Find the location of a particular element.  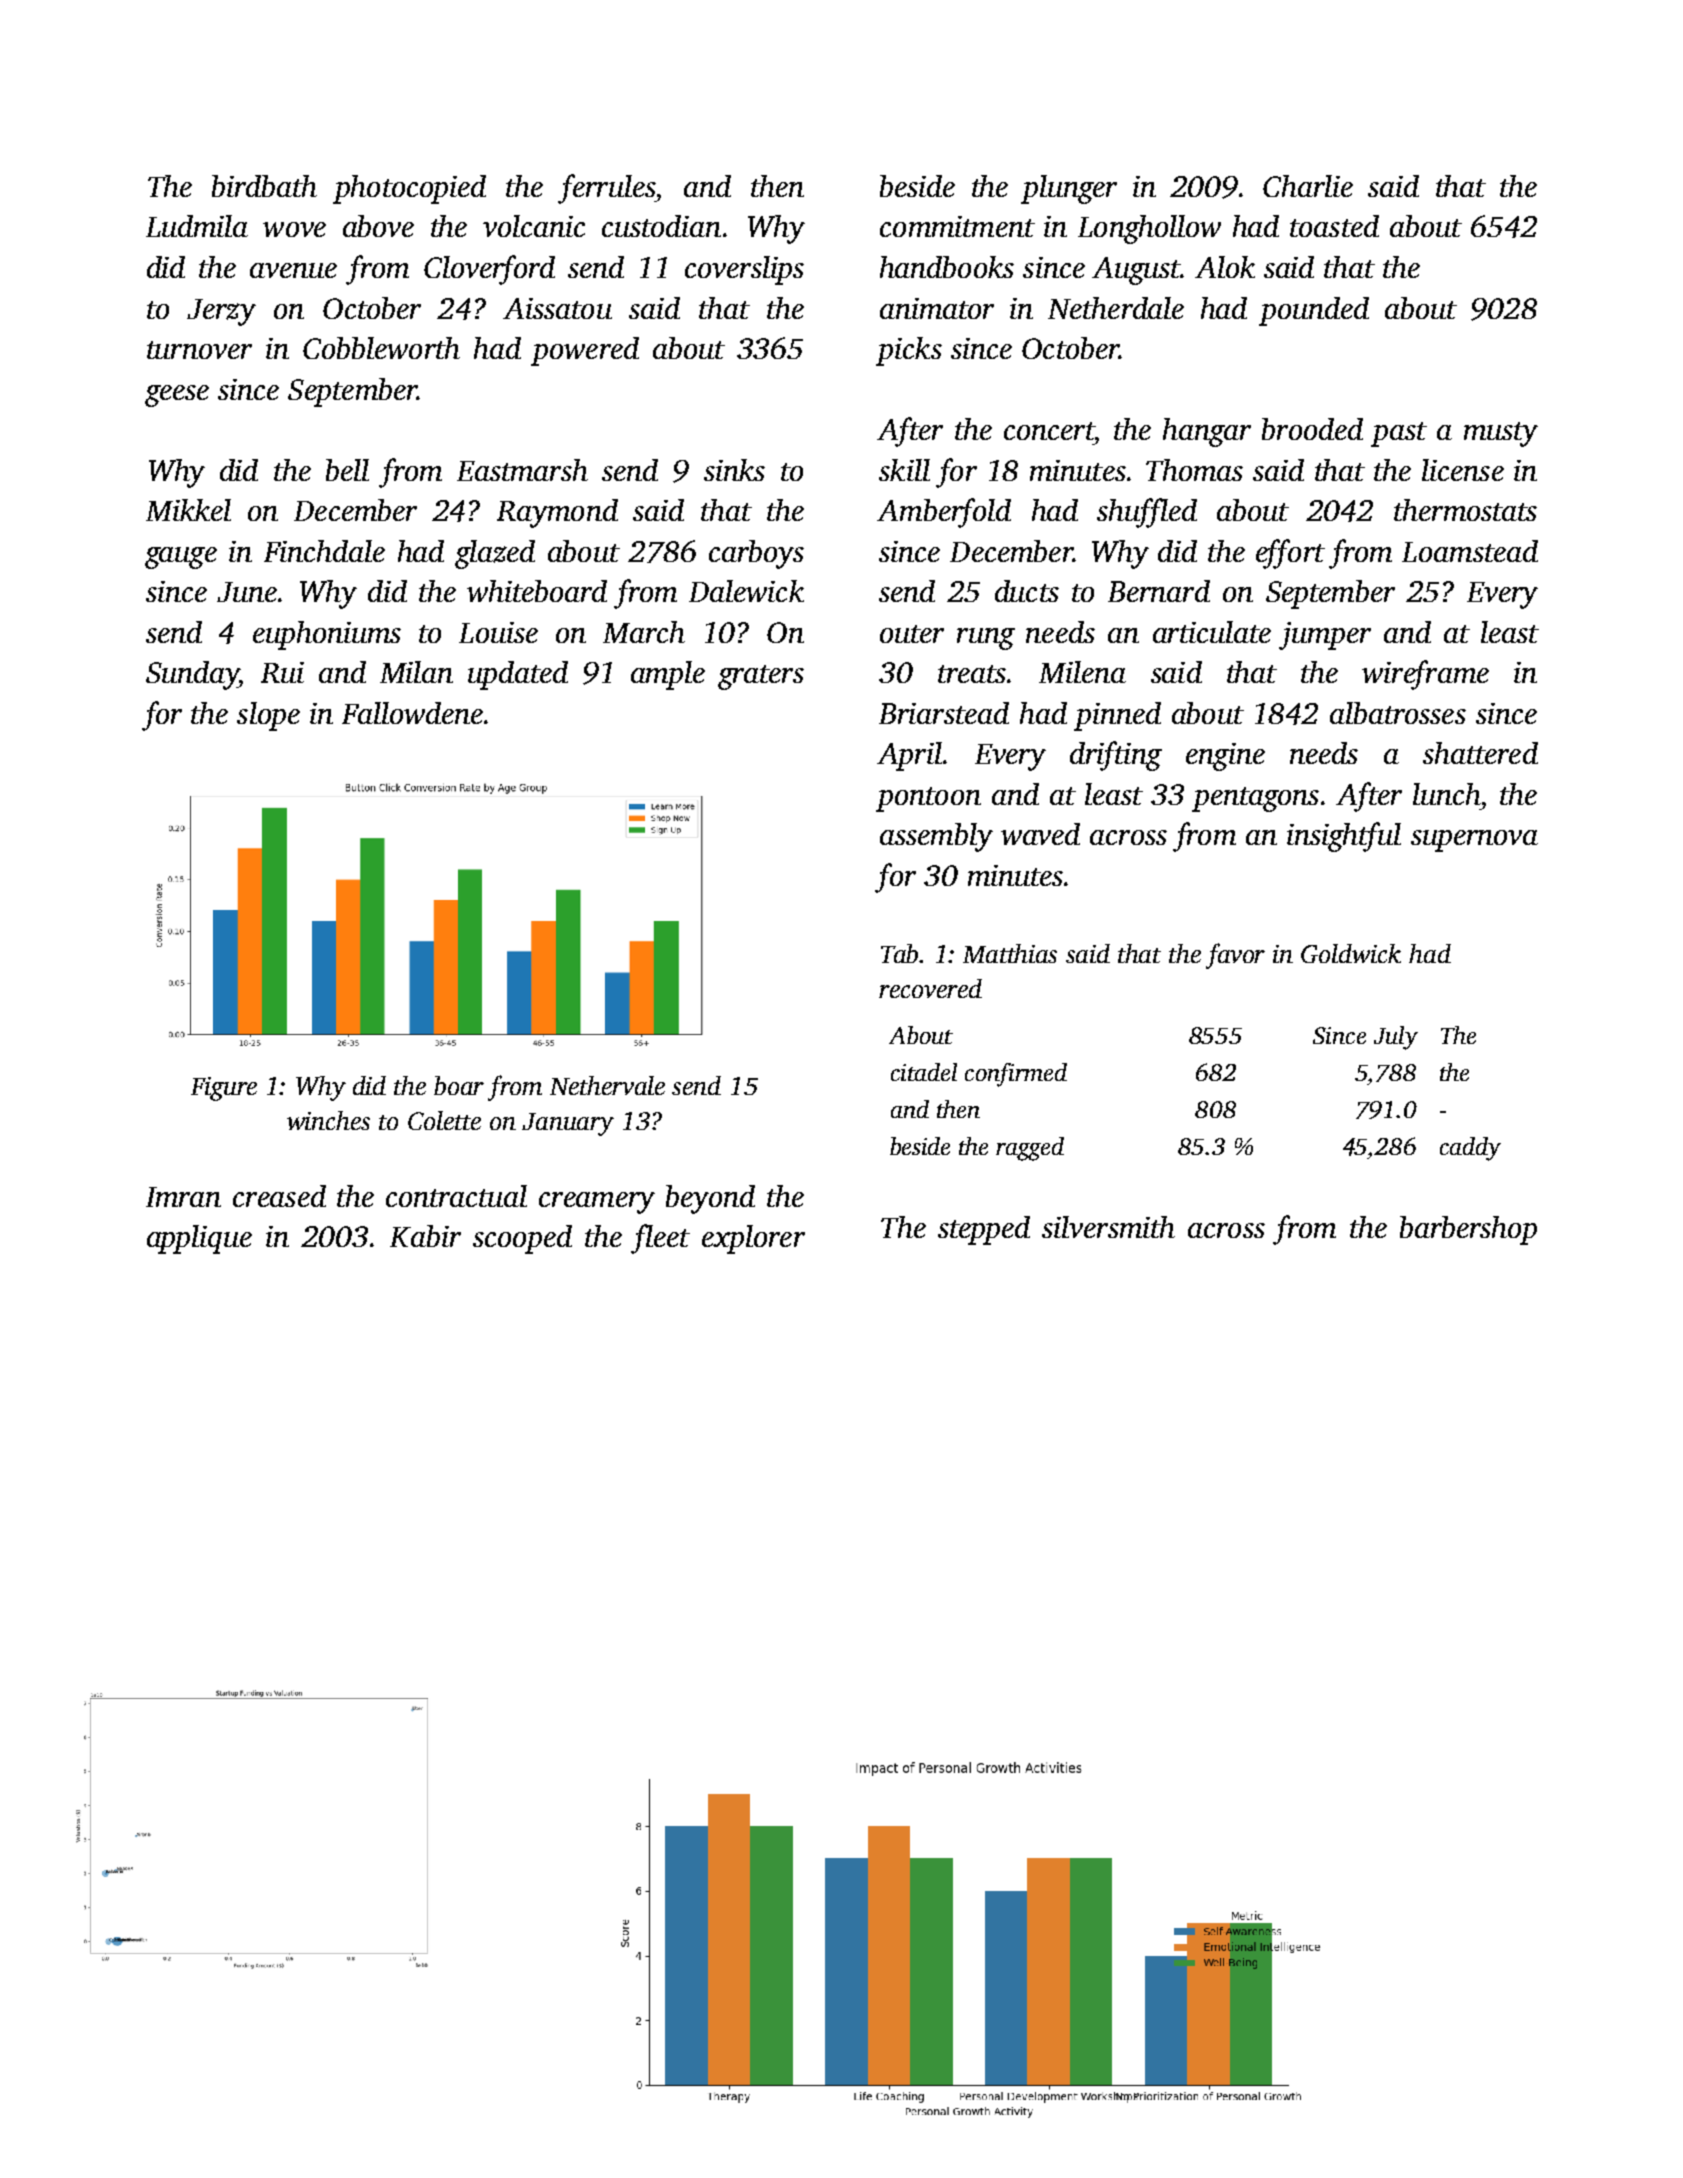

slope is located at coordinates (268, 716).
